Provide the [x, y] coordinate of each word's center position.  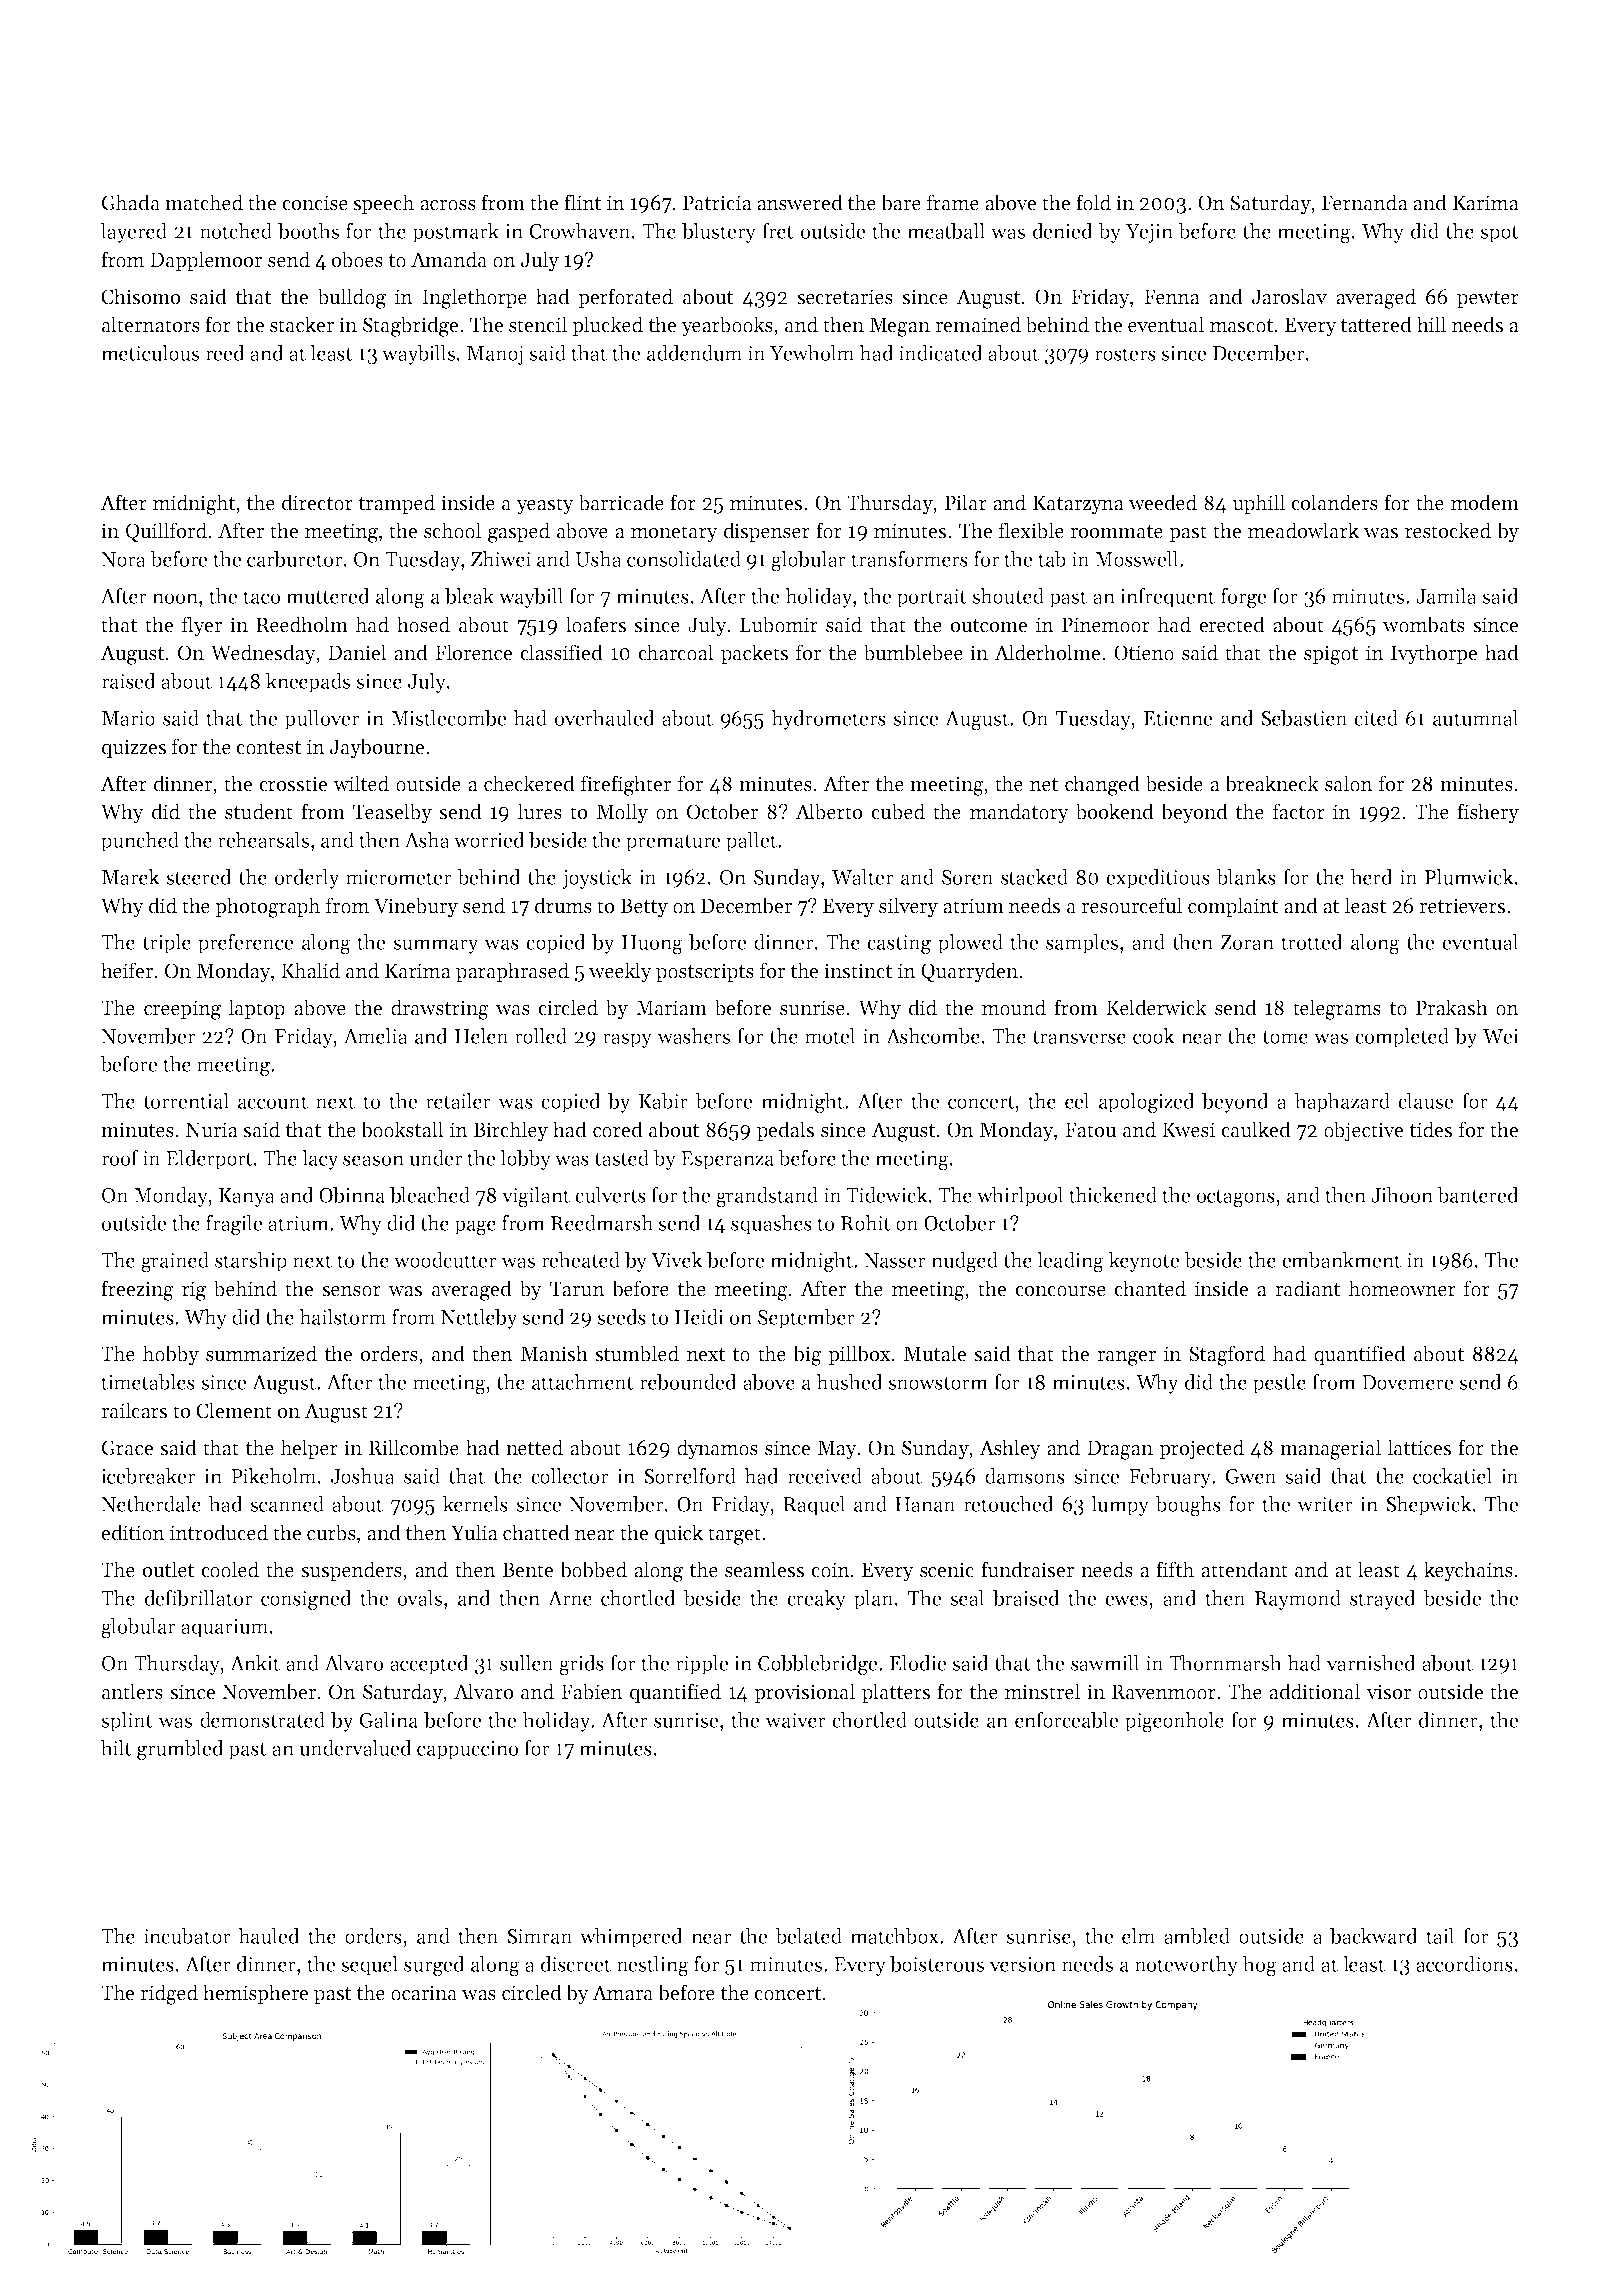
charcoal [676, 652]
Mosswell [1137, 559]
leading [1070, 1262]
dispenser [767, 532]
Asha [427, 840]
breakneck [1272, 783]
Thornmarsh [1225, 1663]
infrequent [1167, 598]
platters [896, 1693]
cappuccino [467, 1750]
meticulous [150, 353]
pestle [1279, 1384]
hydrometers [828, 720]
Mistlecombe [448, 718]
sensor [351, 1291]
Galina [389, 1720]
